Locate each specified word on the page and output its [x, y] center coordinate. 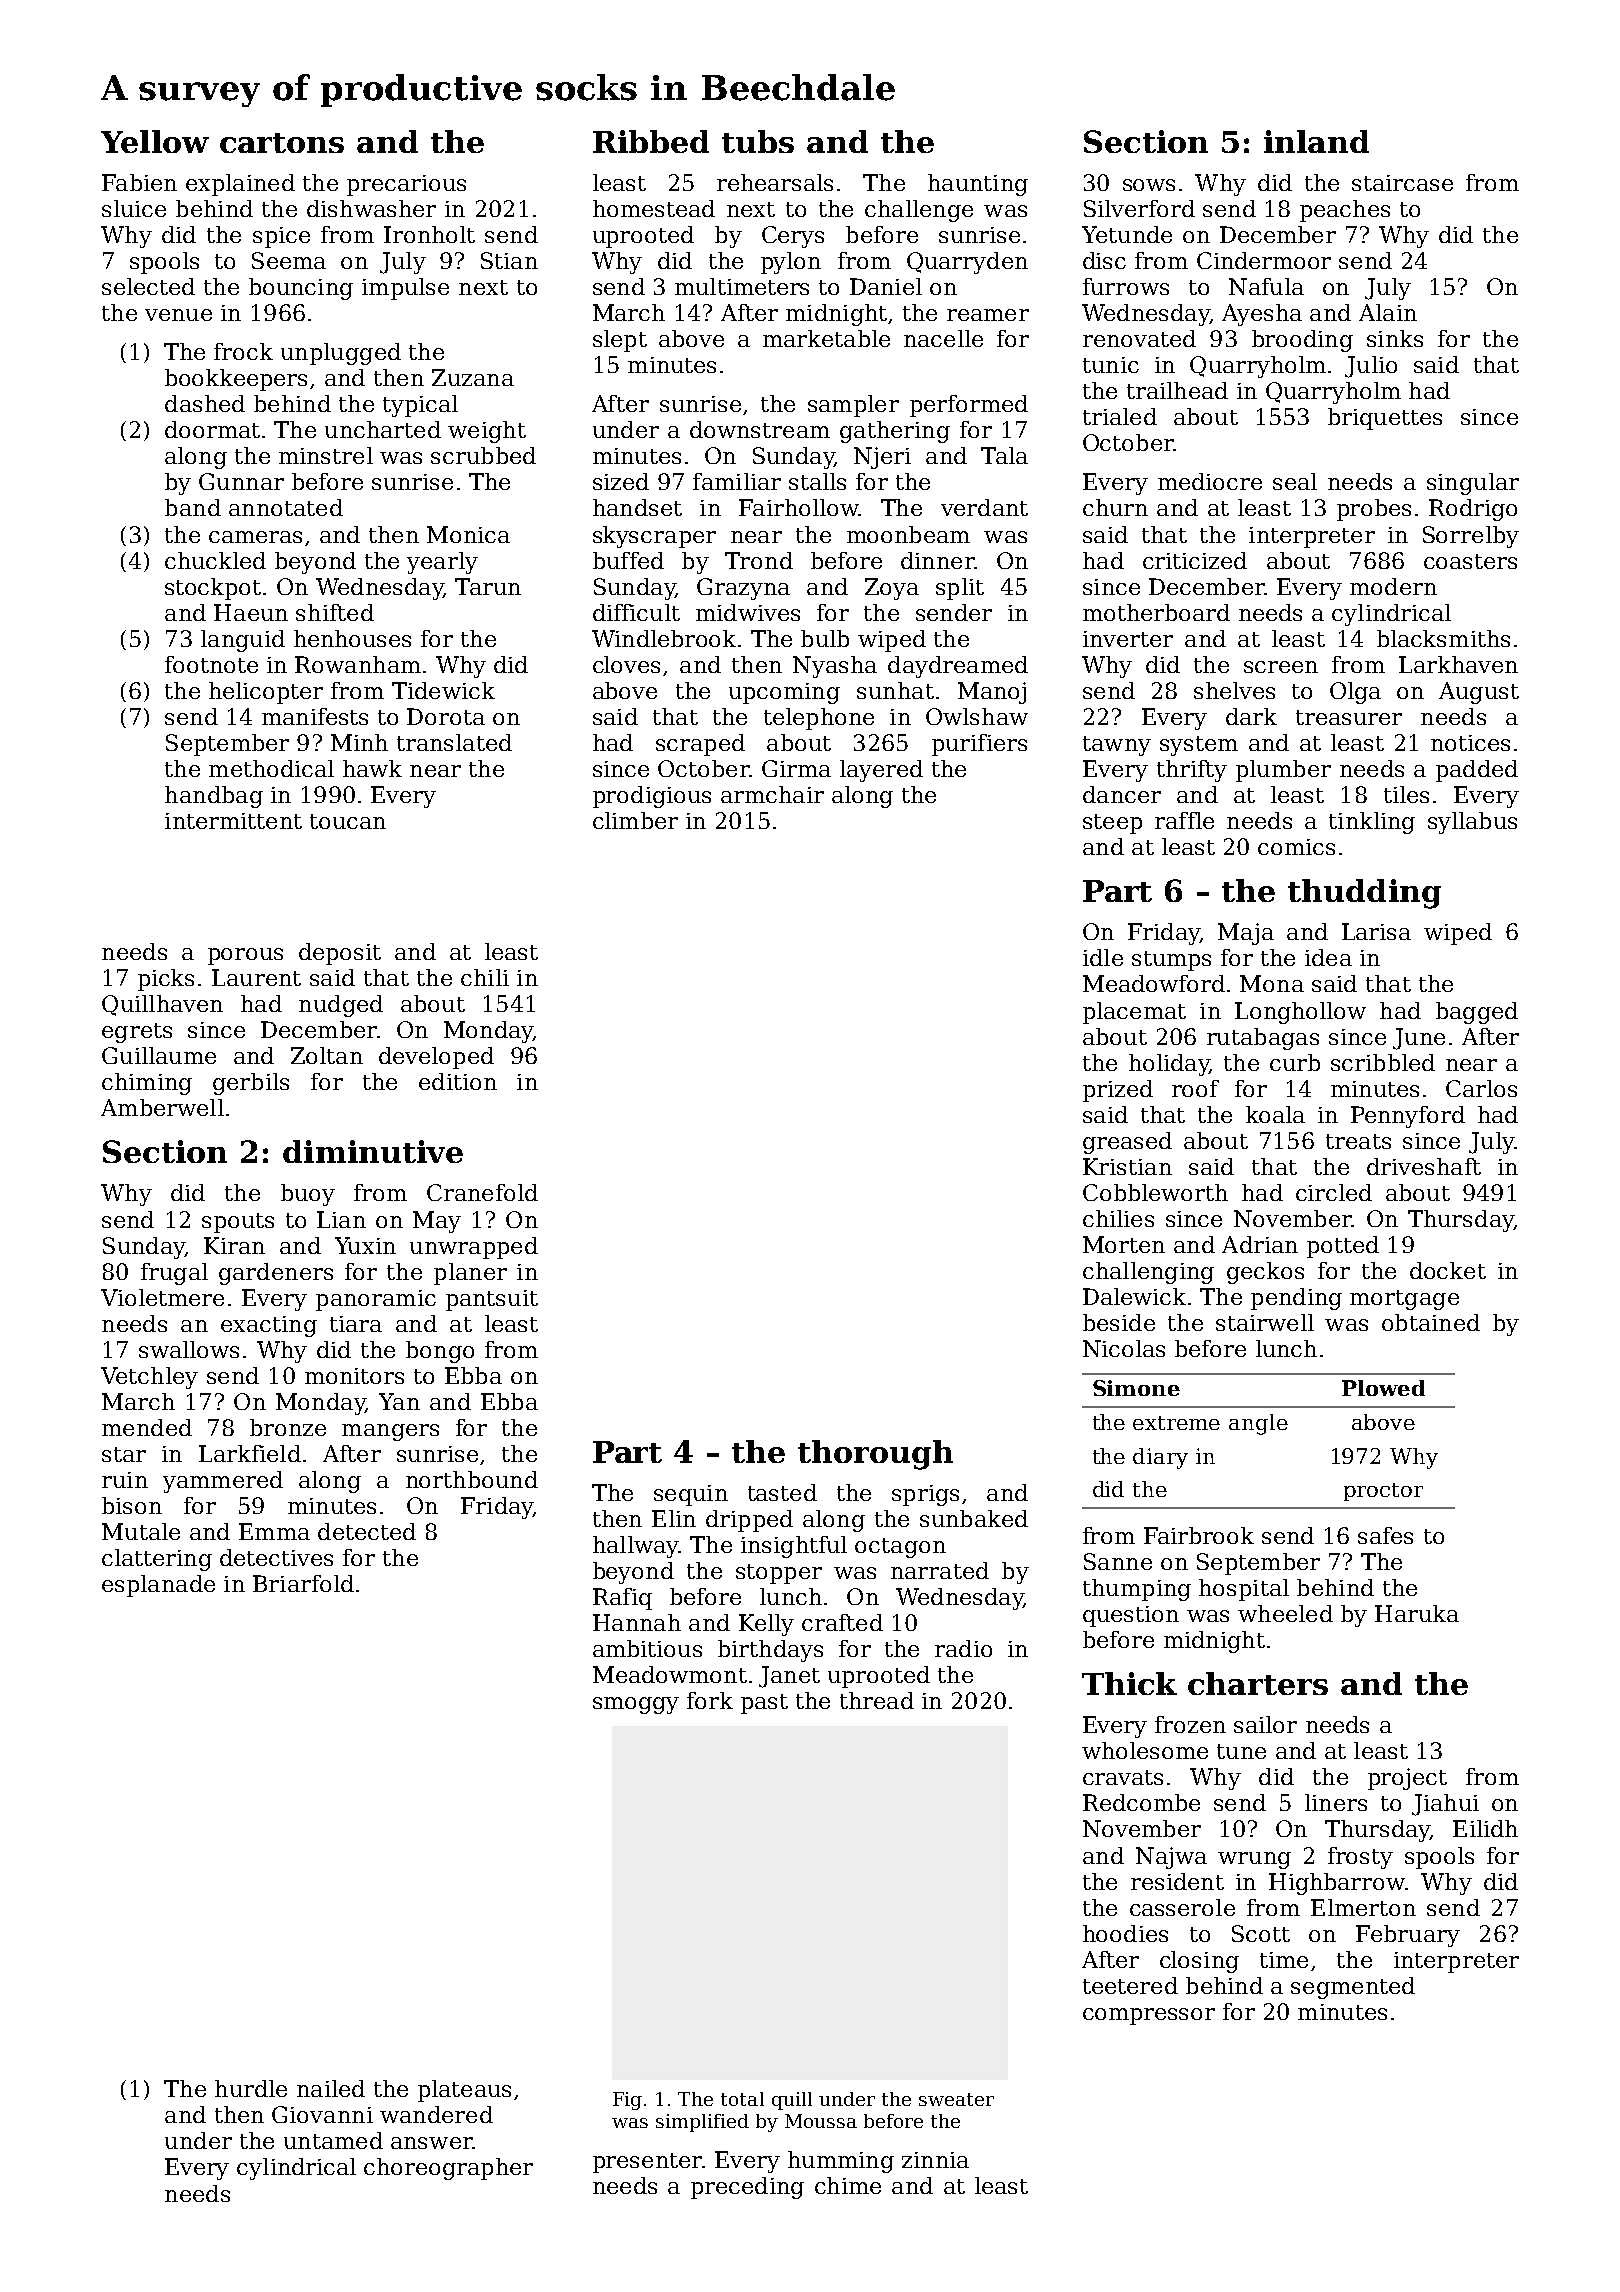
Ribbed [651, 141]
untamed [333, 2140]
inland [1316, 141]
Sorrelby [1471, 537]
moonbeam [908, 534]
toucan [348, 821]
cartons [282, 143]
